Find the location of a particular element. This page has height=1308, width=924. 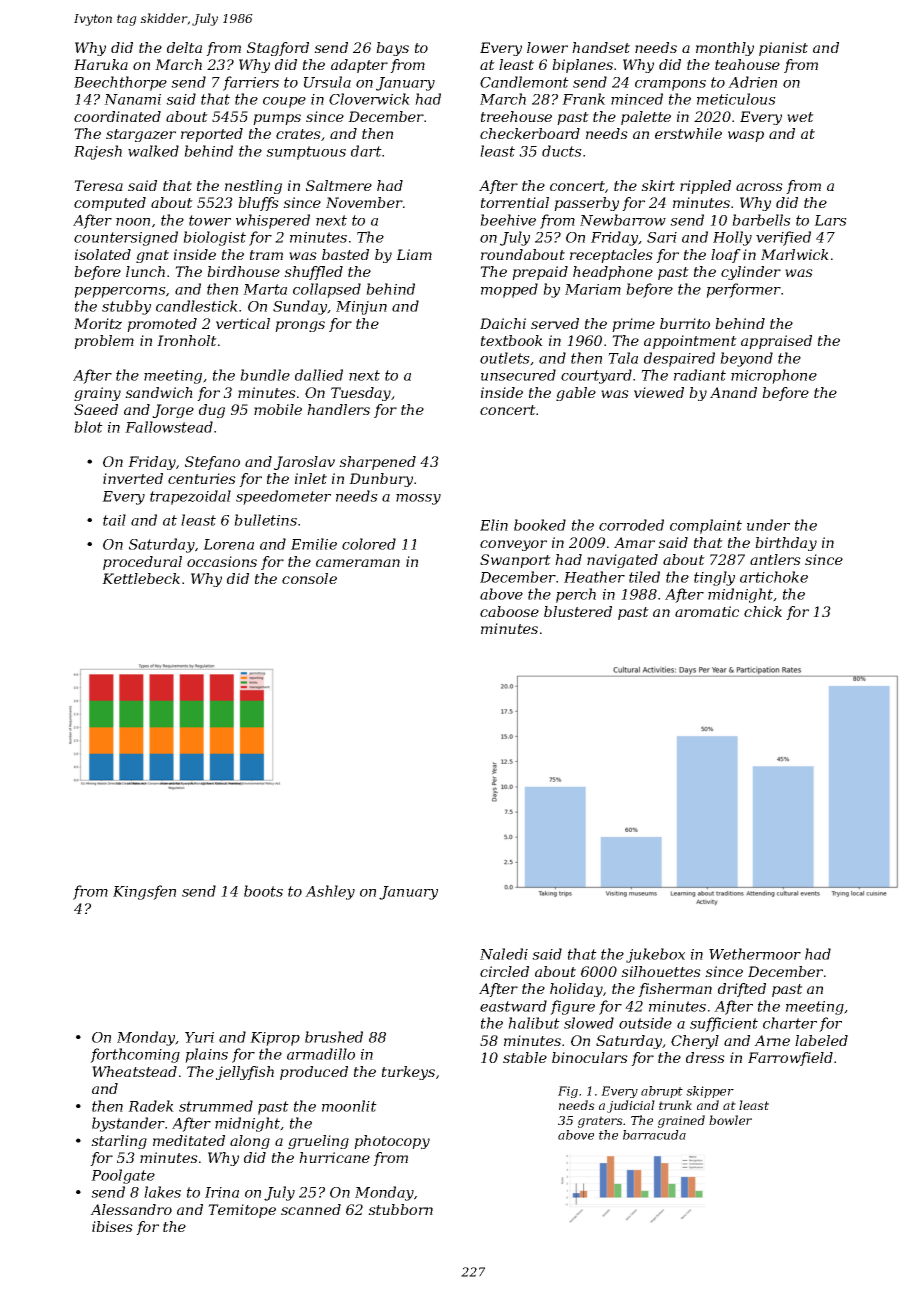

beehive is located at coordinates (508, 220).
